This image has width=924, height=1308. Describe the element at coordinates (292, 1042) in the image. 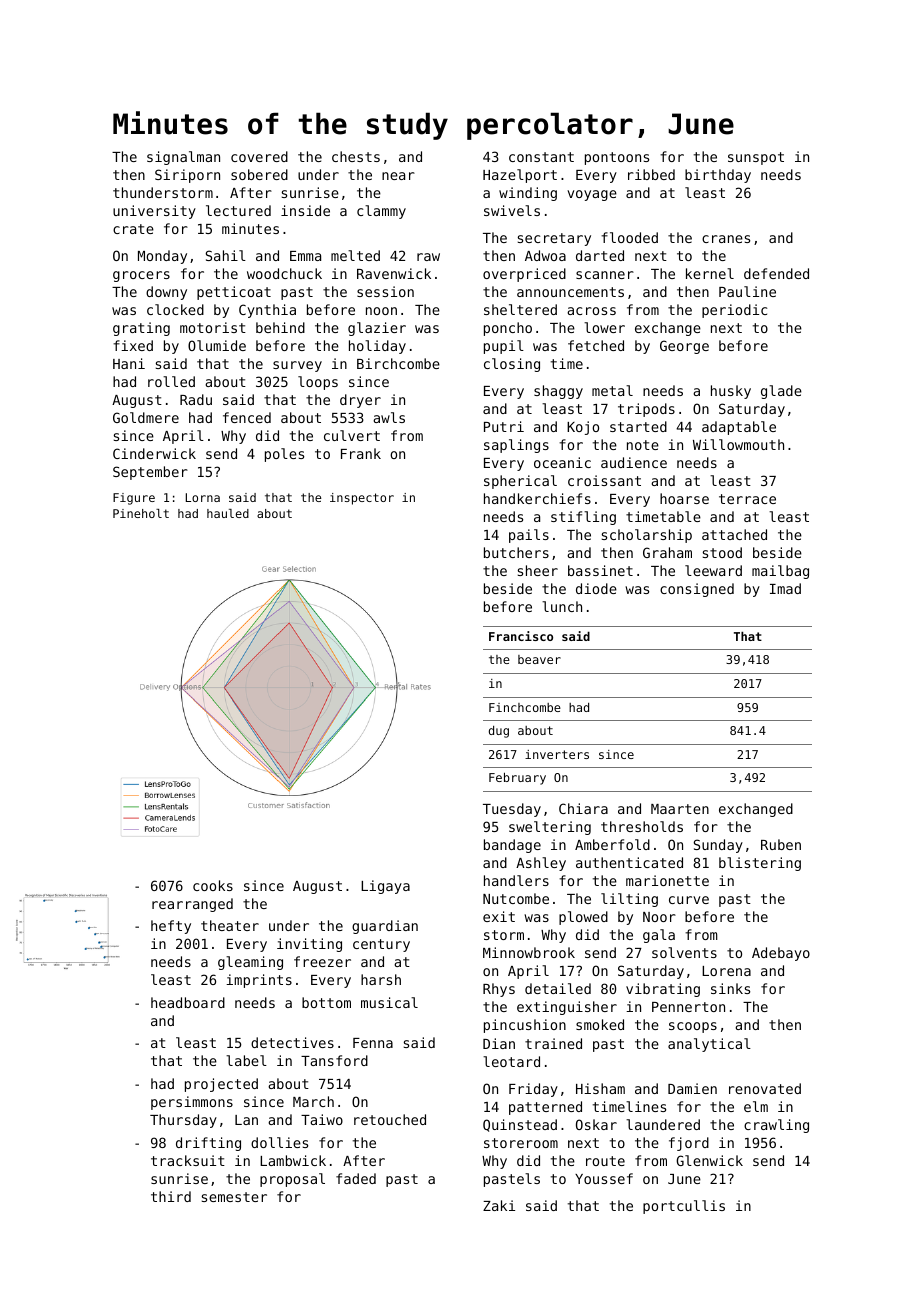

I see `detectives` at that location.
